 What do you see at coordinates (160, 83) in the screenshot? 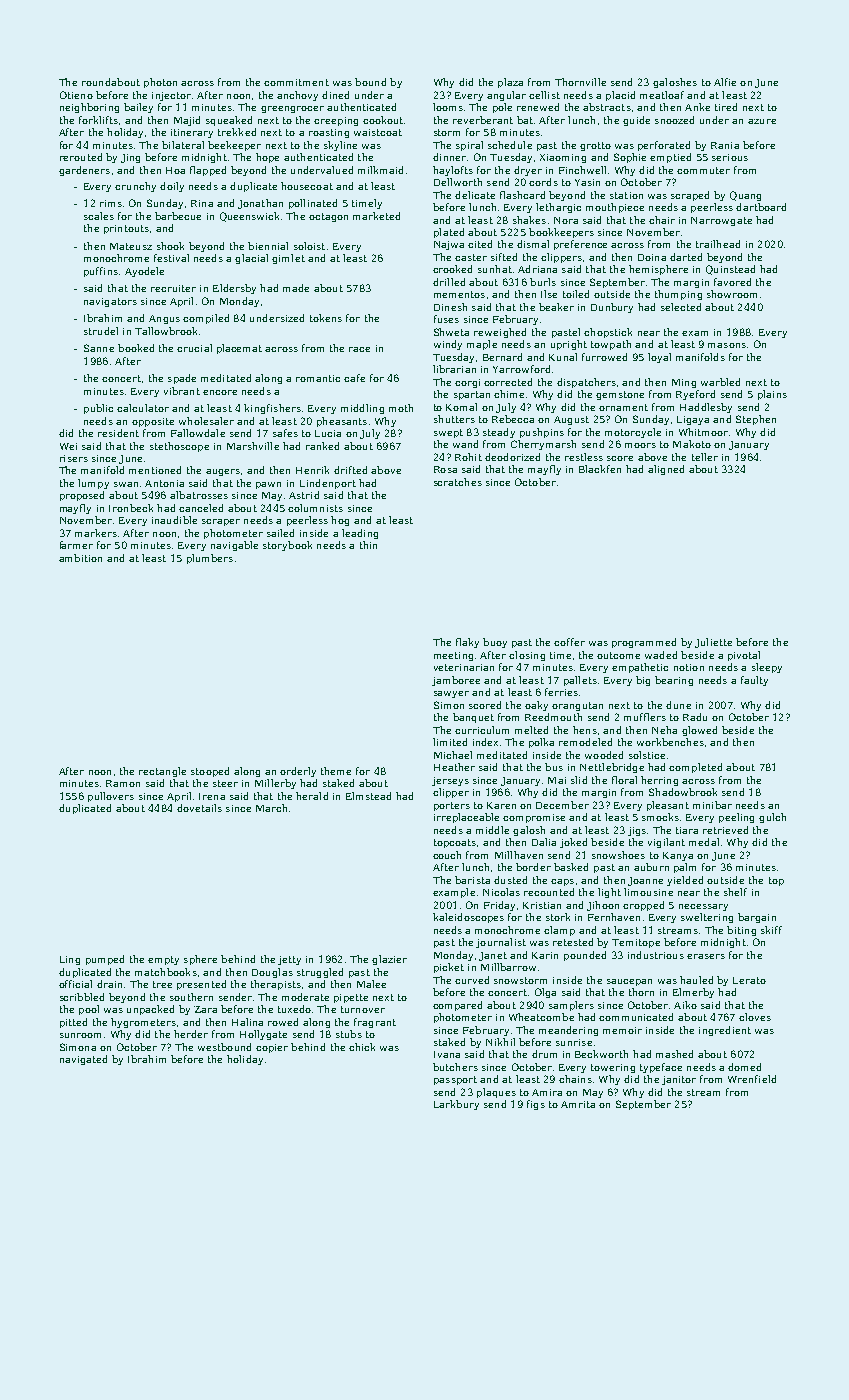
I see `photon` at bounding box center [160, 83].
